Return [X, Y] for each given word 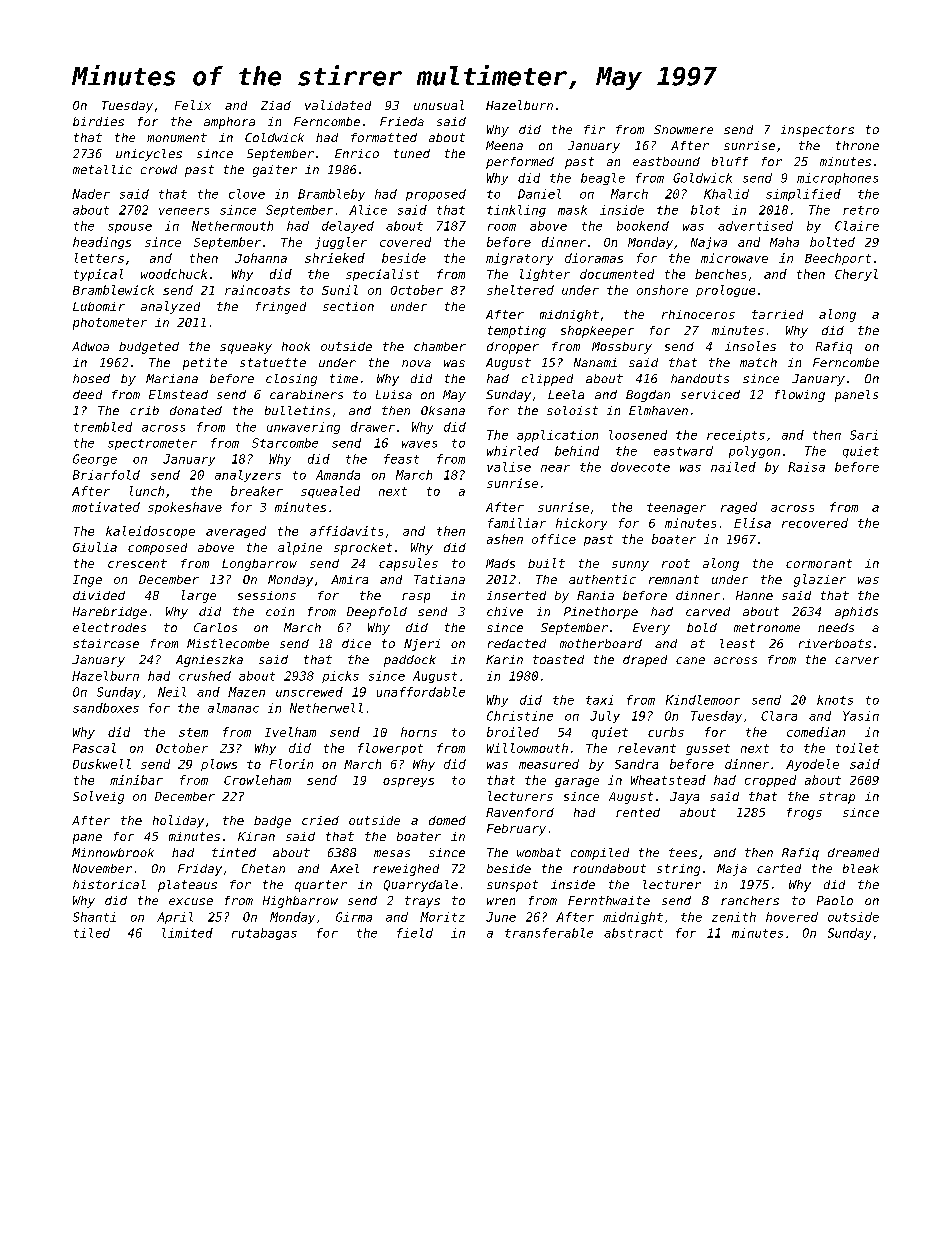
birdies [98, 121]
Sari [864, 435]
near [555, 468]
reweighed [406, 870]
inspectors [817, 131]
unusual [439, 105]
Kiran [256, 836]
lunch [147, 491]
